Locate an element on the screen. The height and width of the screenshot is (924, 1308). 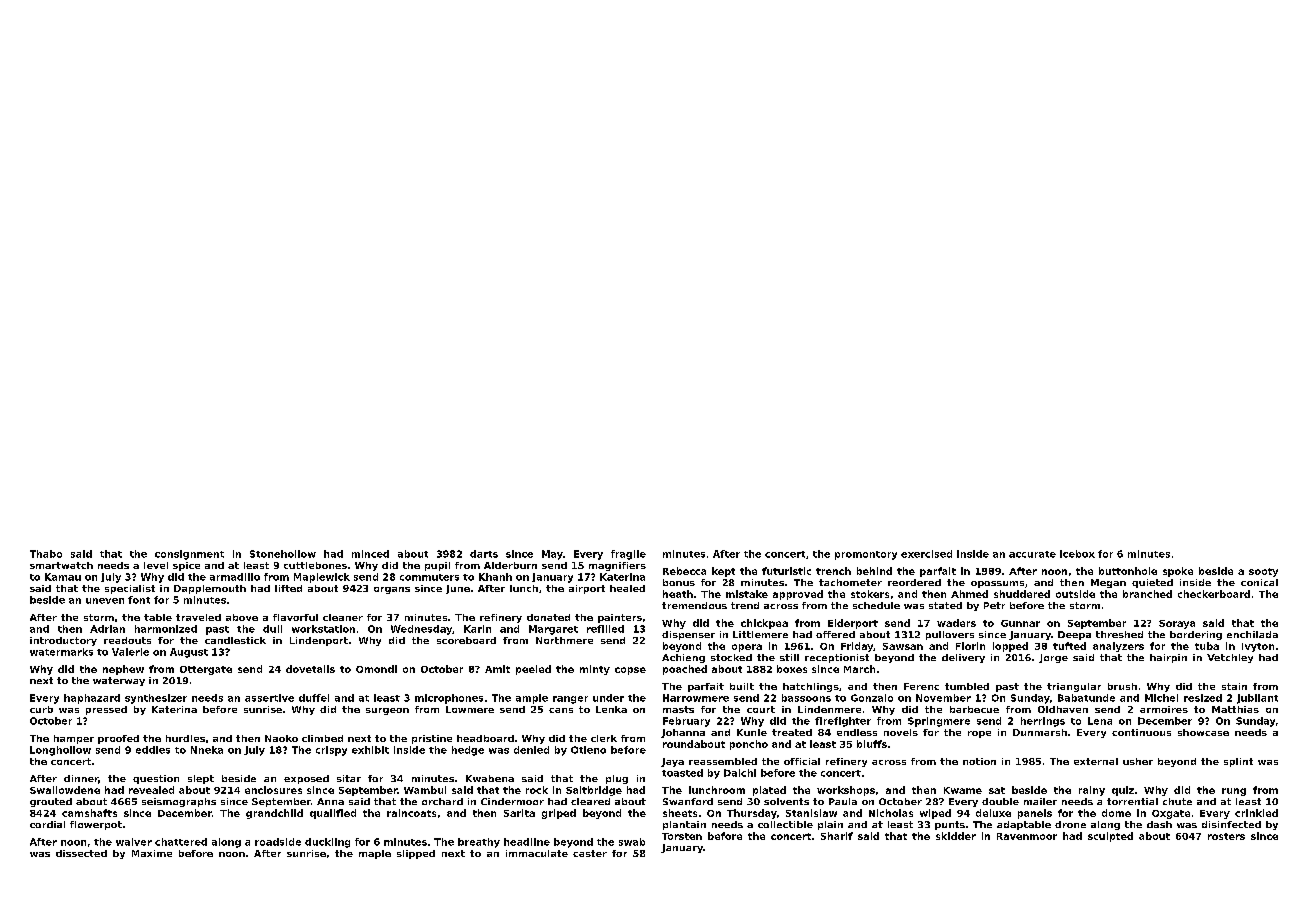
splint is located at coordinates (1238, 762).
